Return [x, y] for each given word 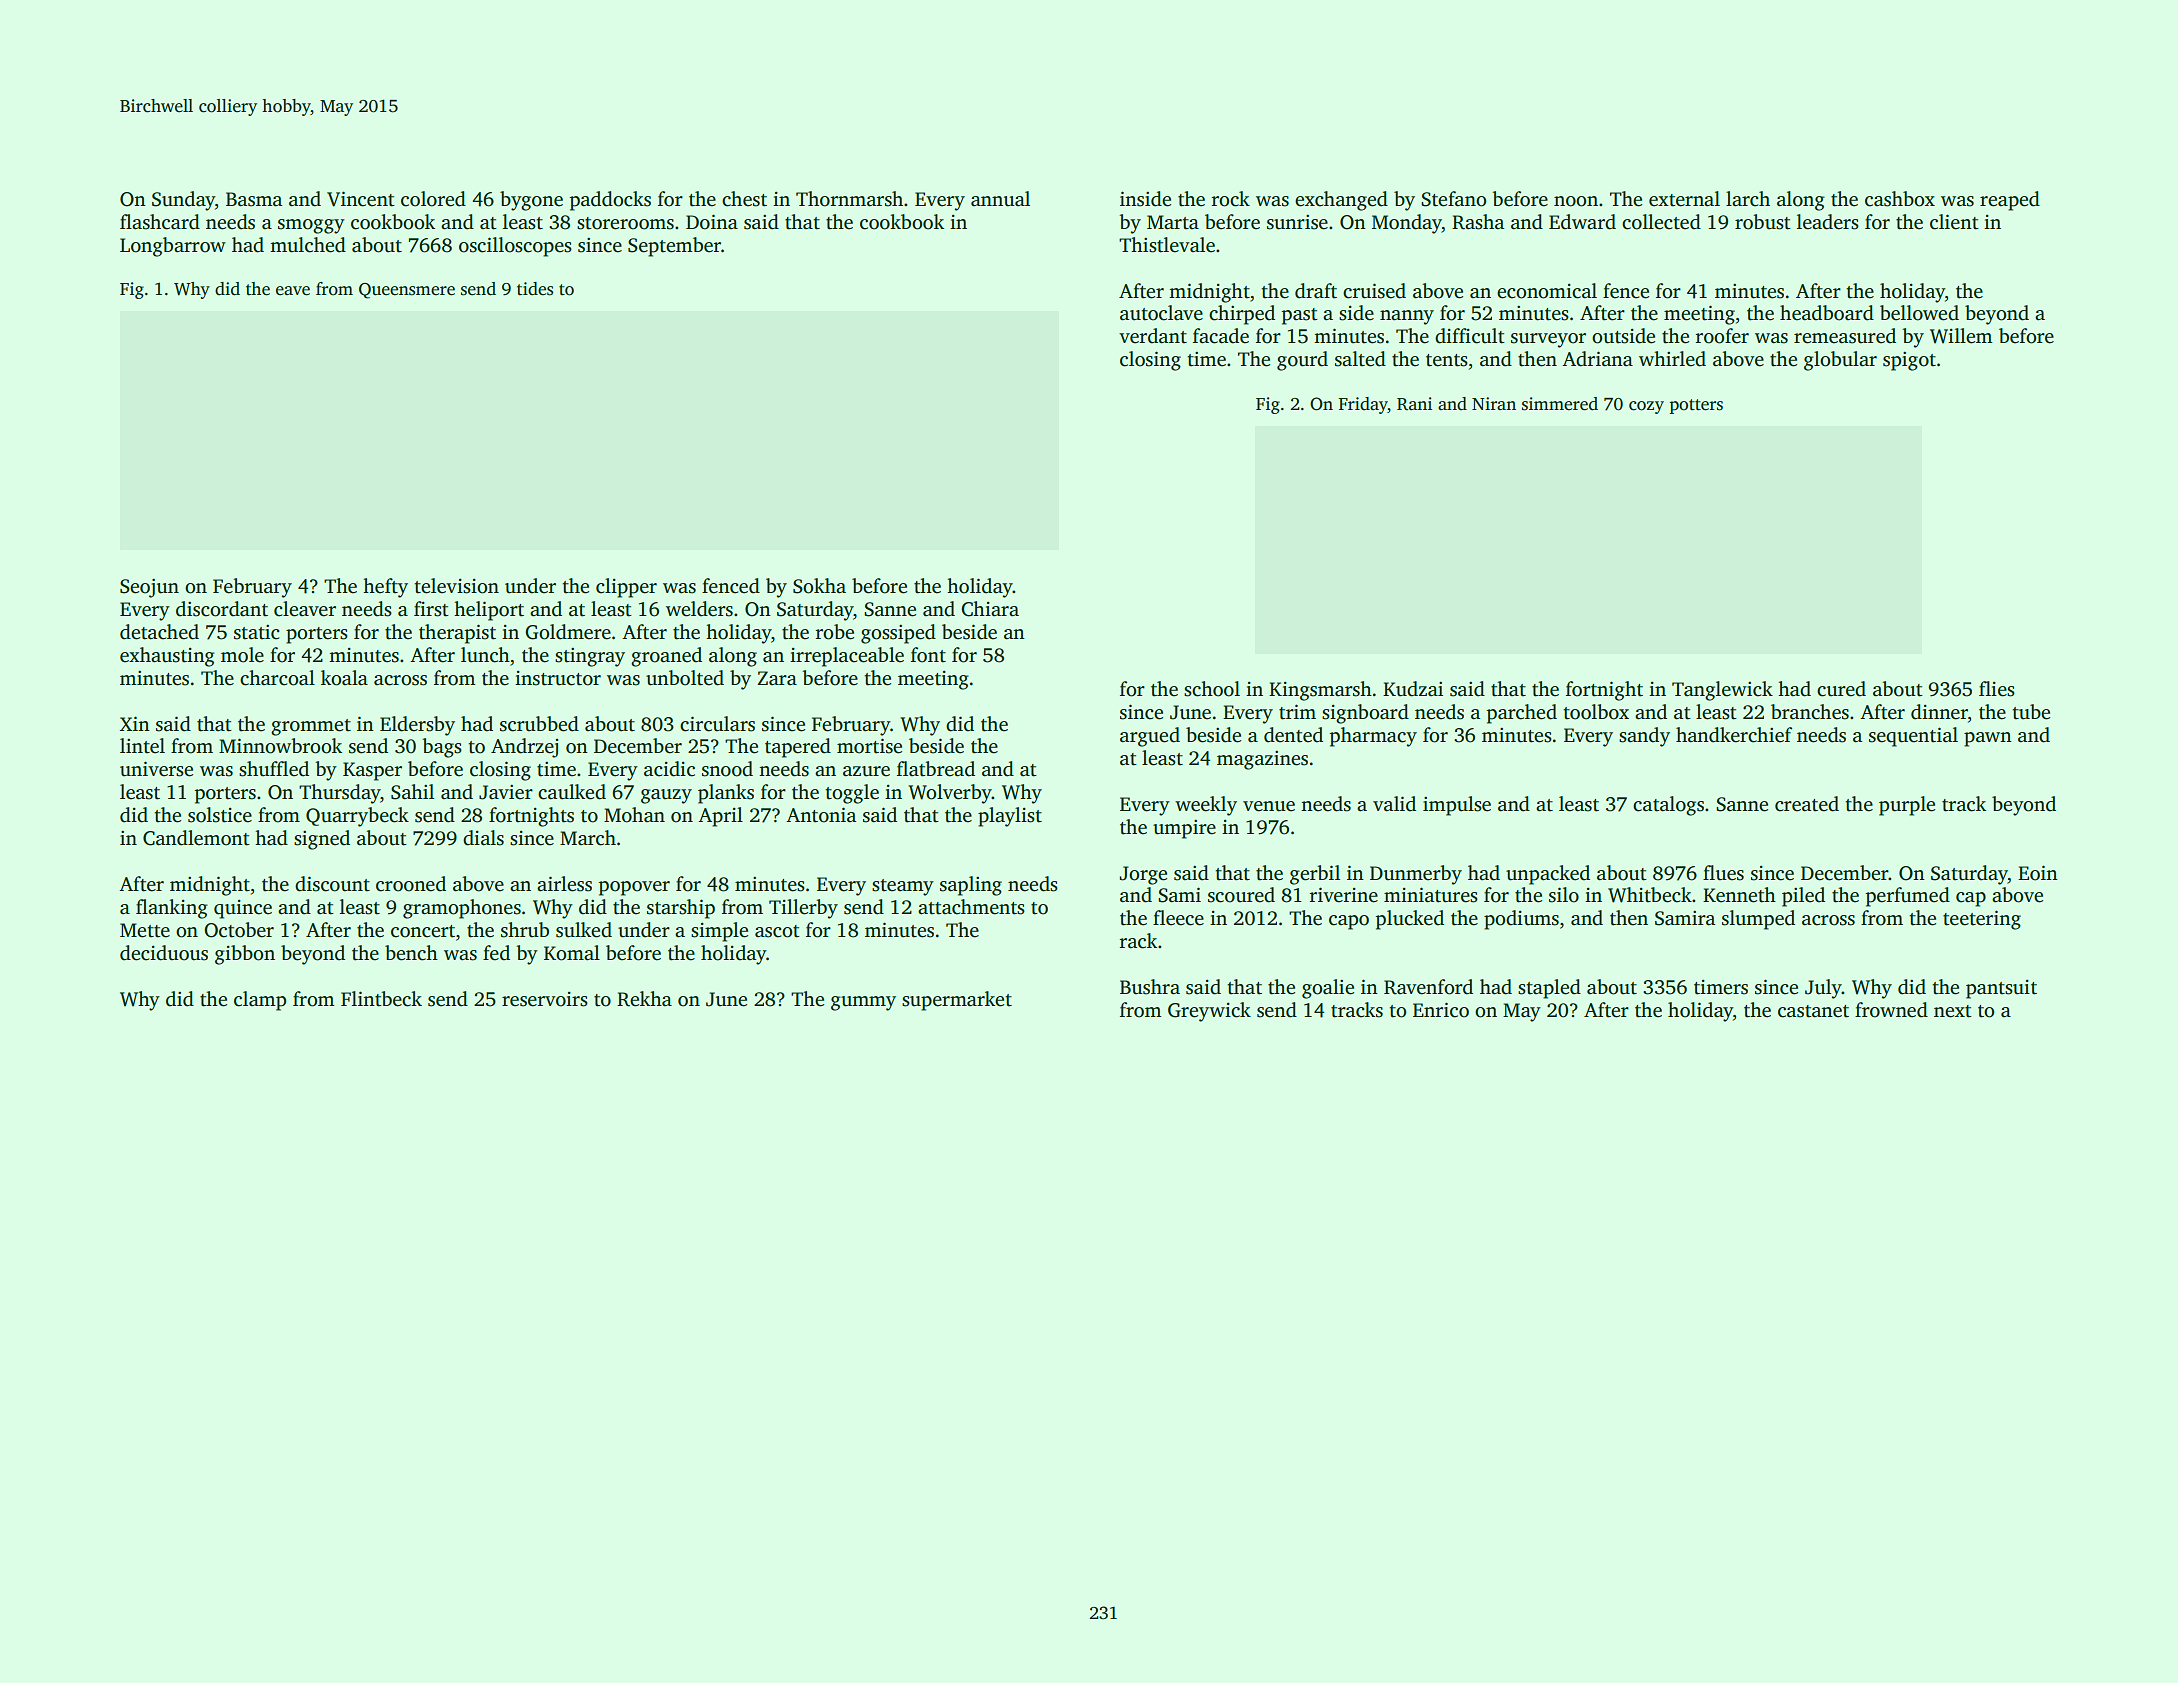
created [1807, 804]
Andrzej [524, 748]
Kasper [372, 771]
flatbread [936, 769]
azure [866, 771]
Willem [1961, 336]
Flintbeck [381, 999]
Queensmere [407, 291]
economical [1547, 291]
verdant [1153, 336]
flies [1997, 689]
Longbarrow [173, 247]
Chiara [990, 609]
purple [1907, 806]
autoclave [1161, 313]
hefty [385, 588]
